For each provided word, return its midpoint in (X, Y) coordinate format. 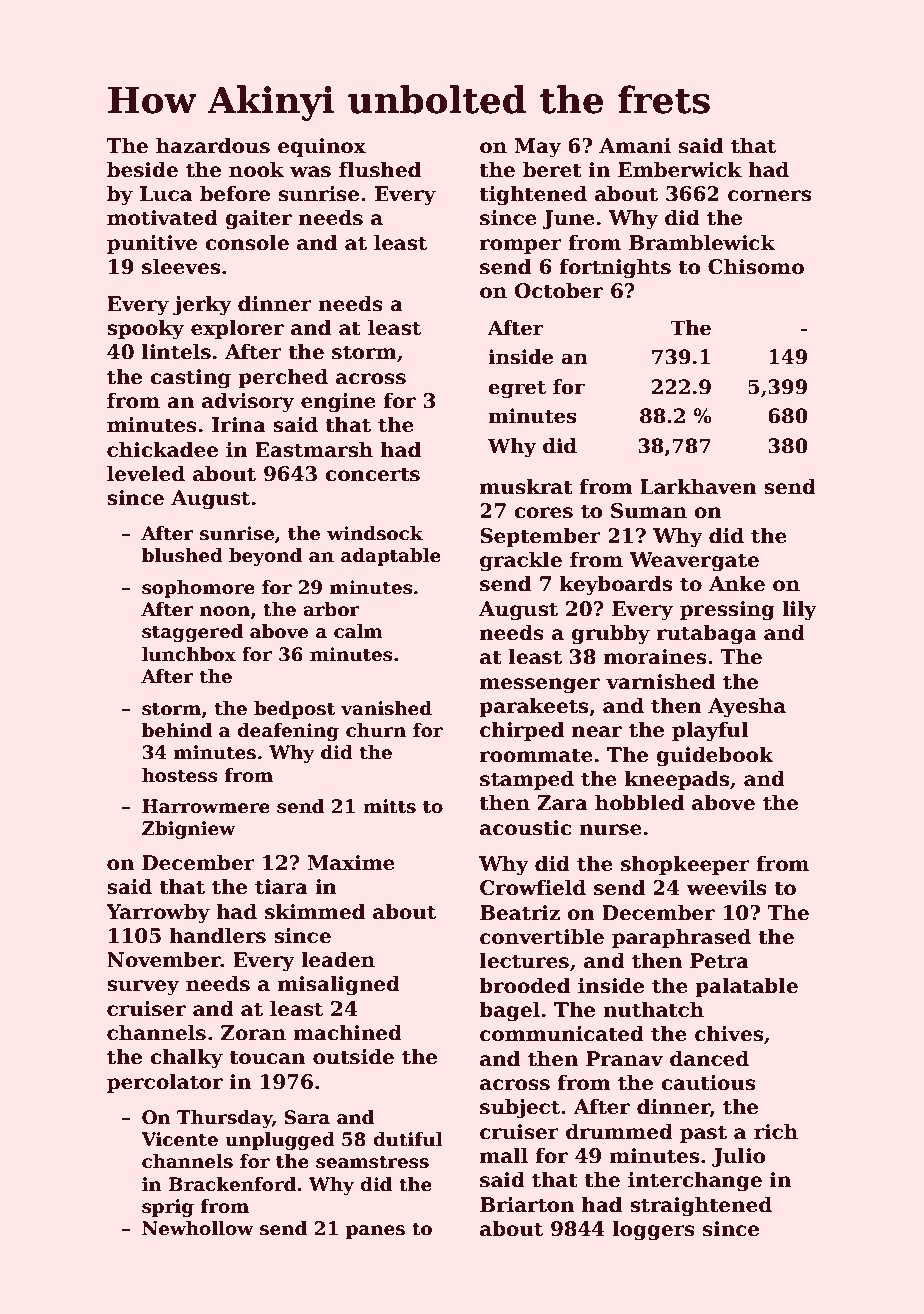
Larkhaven (698, 486)
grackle (521, 561)
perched (283, 378)
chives (729, 1033)
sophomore (198, 589)
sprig (168, 1208)
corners (769, 196)
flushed (380, 169)
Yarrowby (158, 913)
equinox (322, 147)
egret (517, 390)
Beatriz (520, 913)
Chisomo (756, 266)
